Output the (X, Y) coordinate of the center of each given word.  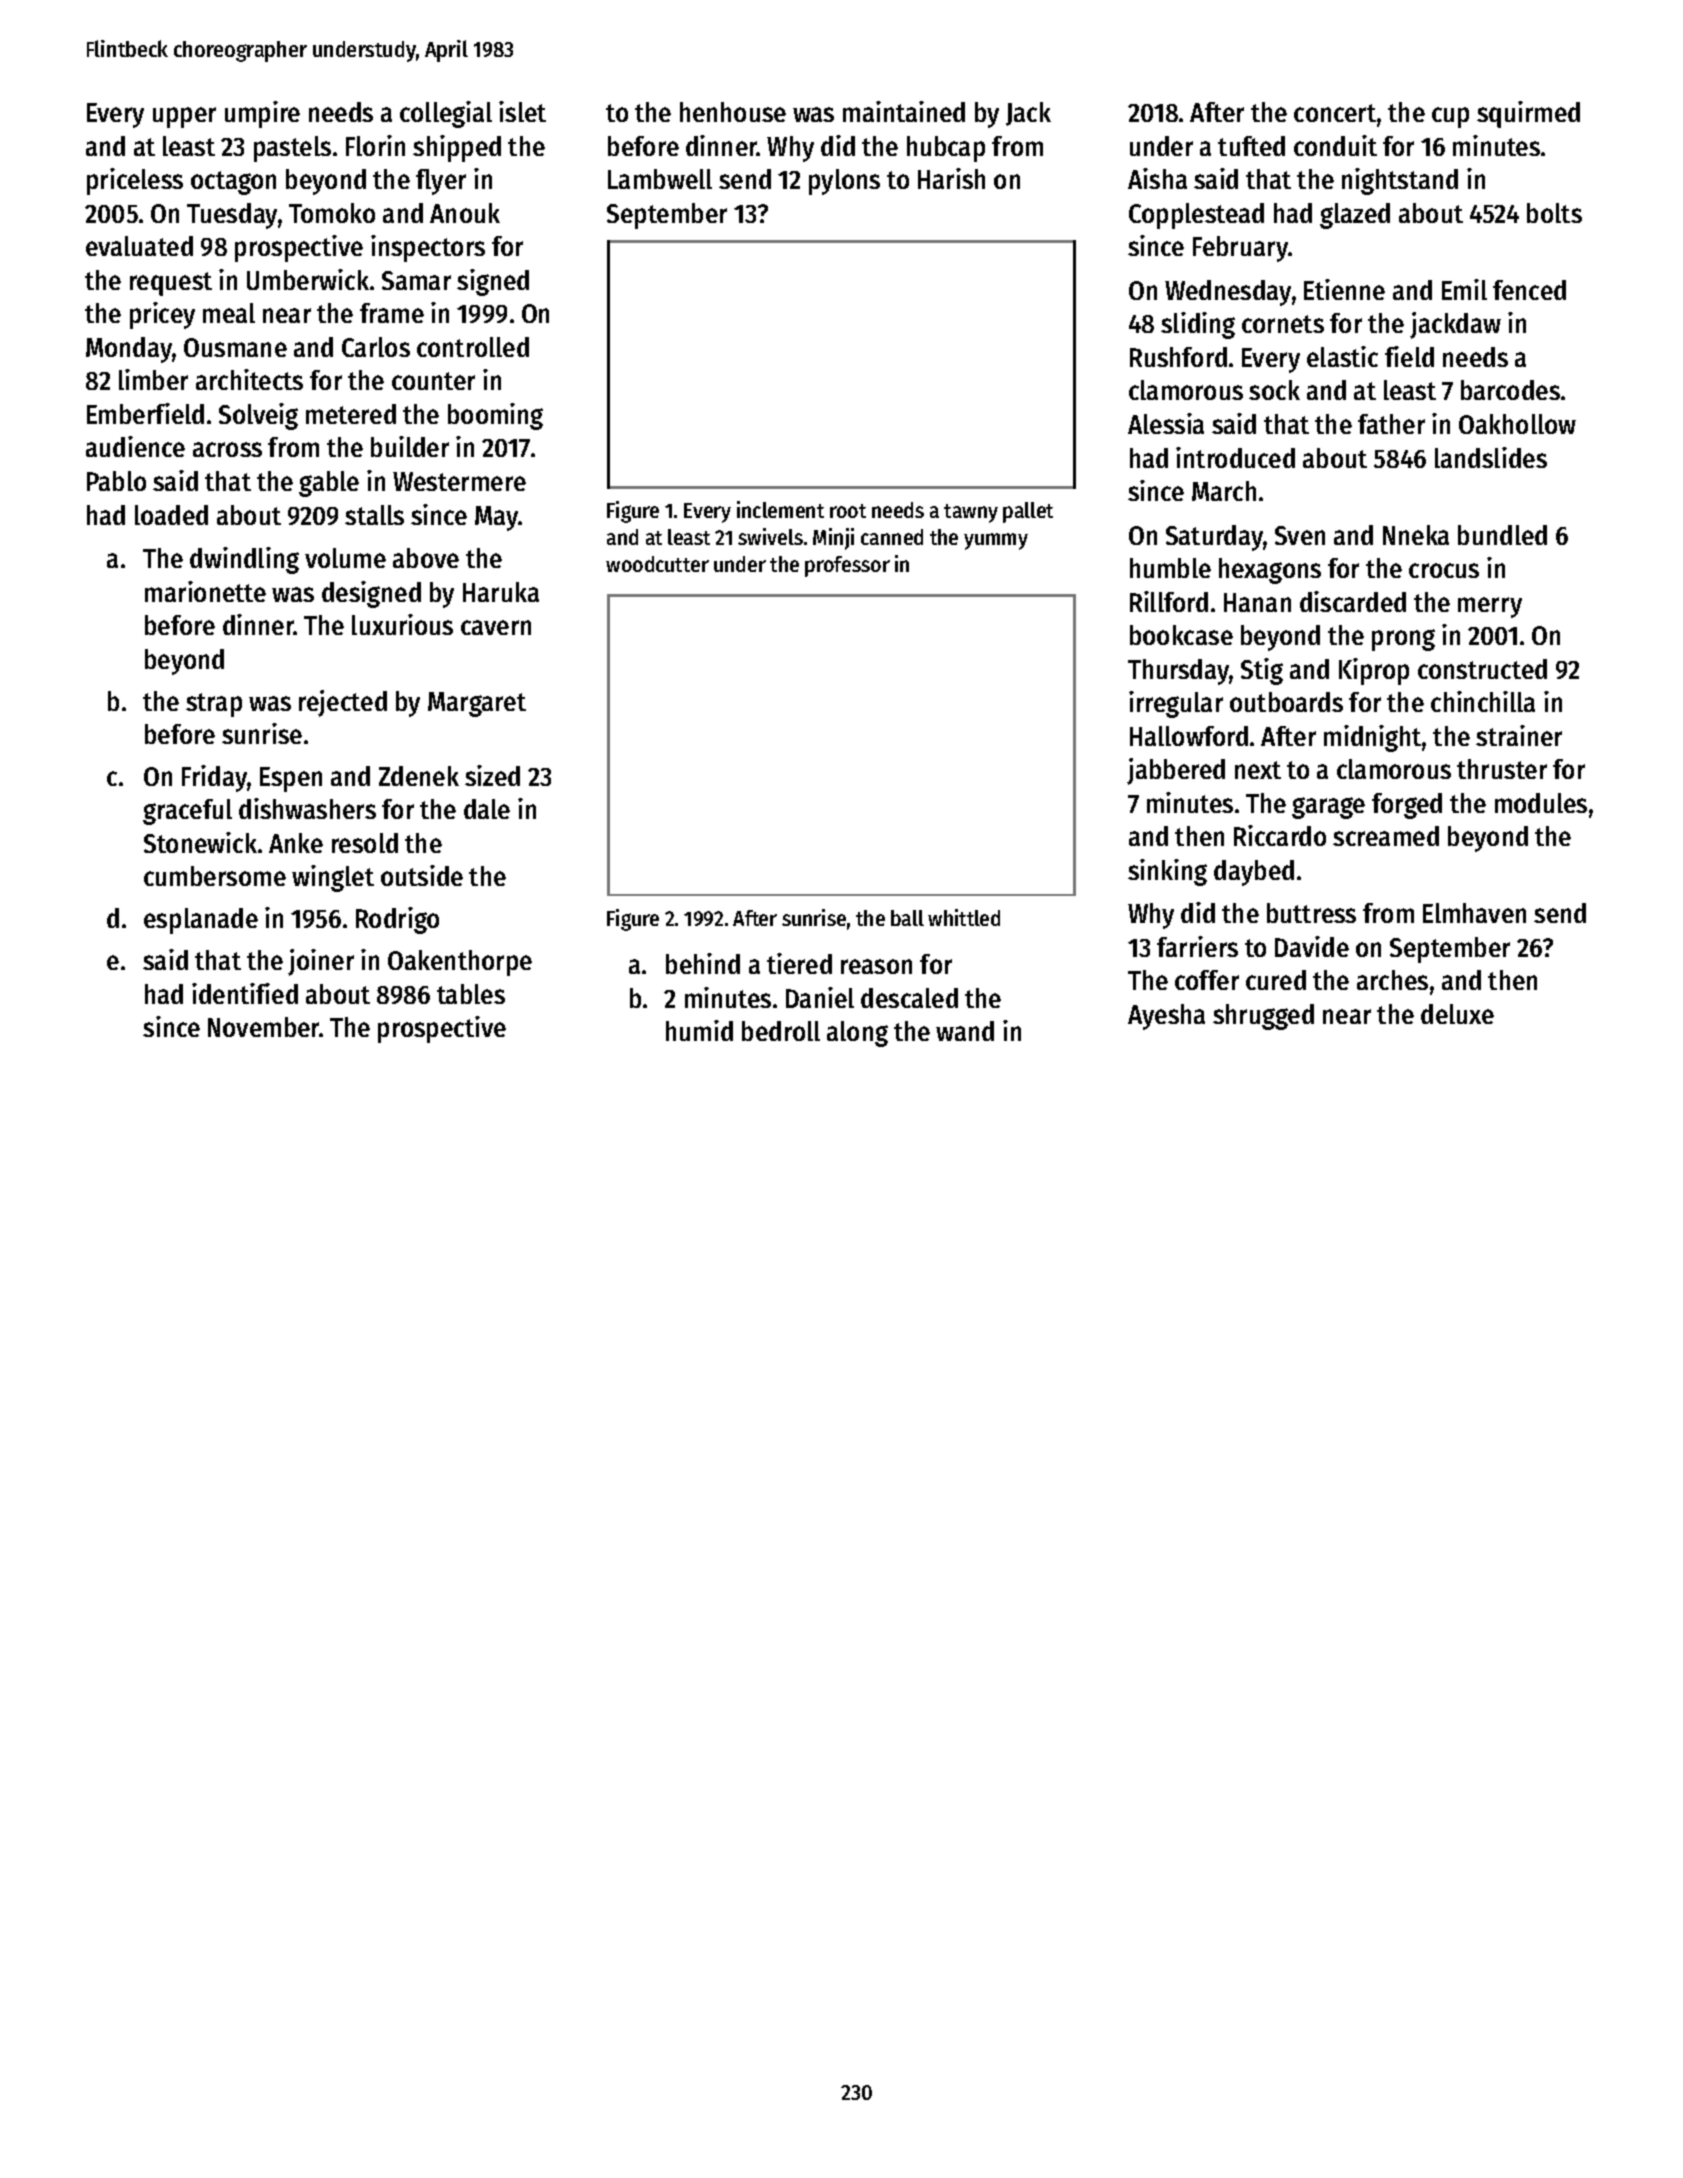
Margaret (477, 704)
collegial (446, 114)
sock (1274, 390)
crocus (1444, 570)
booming (495, 416)
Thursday (1179, 672)
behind (703, 963)
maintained (904, 111)
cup (1450, 117)
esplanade (201, 921)
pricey (162, 315)
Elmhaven (1474, 913)
